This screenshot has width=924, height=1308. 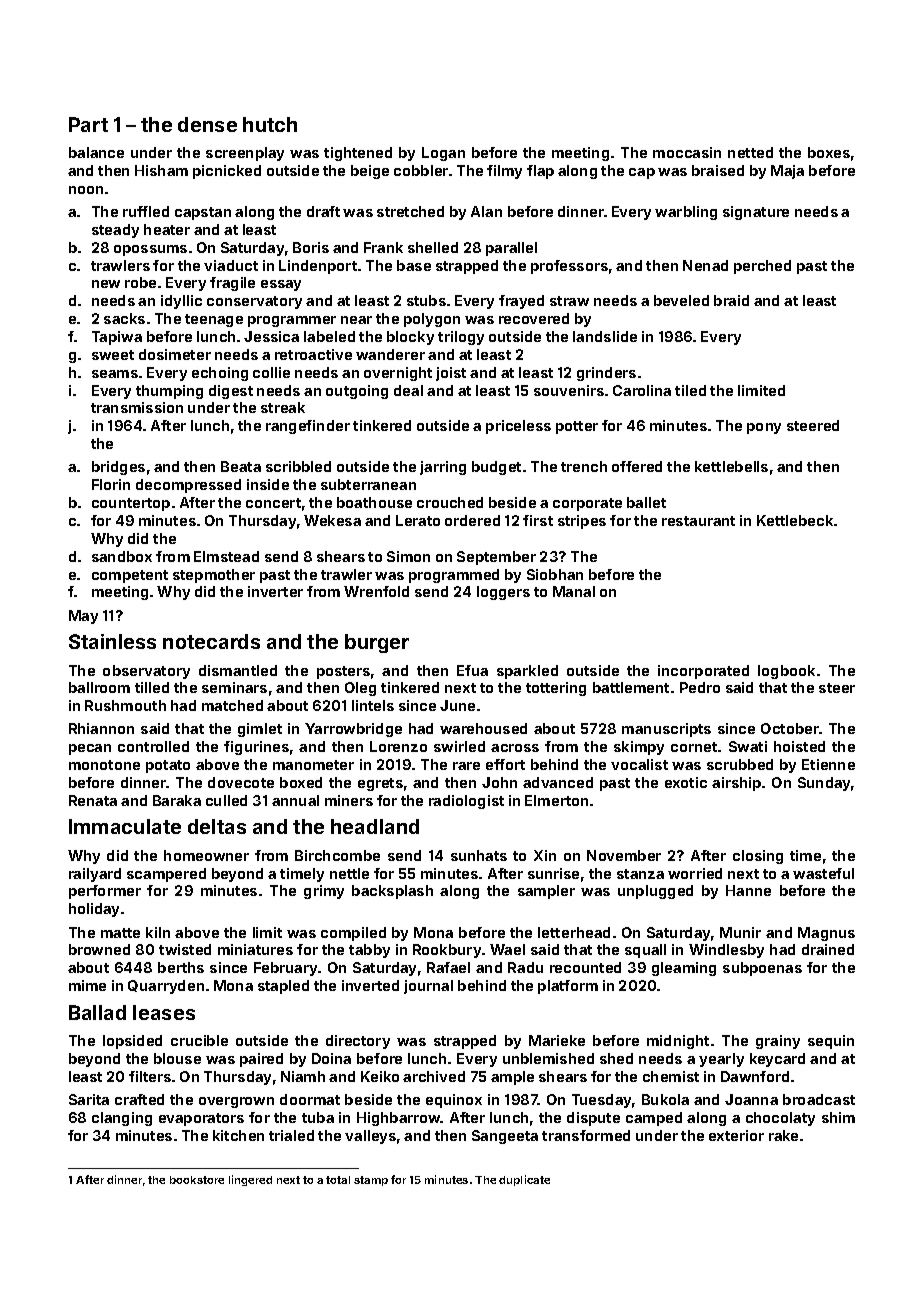 What do you see at coordinates (106, 284) in the screenshot?
I see `new` at bounding box center [106, 284].
